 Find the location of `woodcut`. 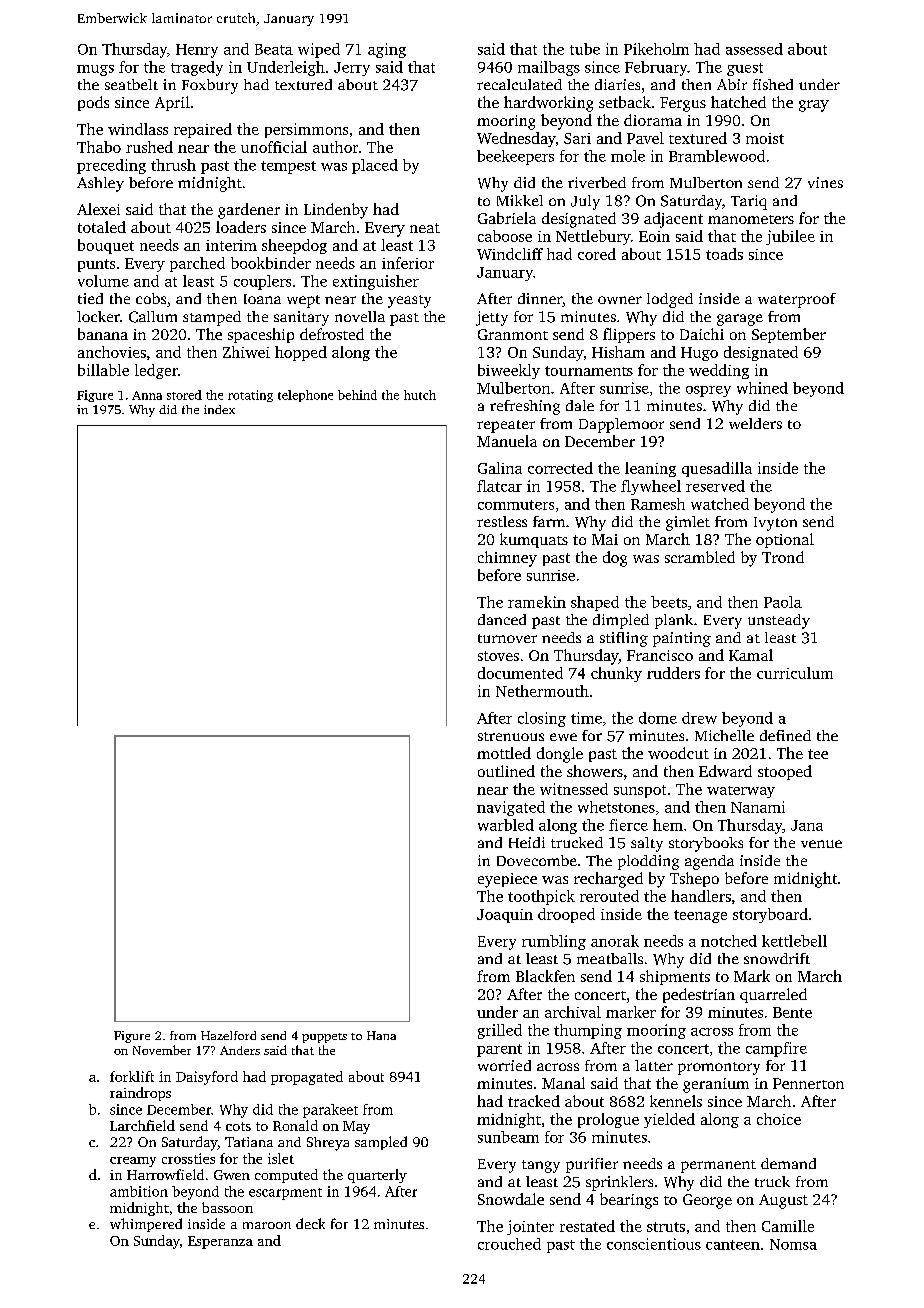

woodcut is located at coordinates (678, 753).
